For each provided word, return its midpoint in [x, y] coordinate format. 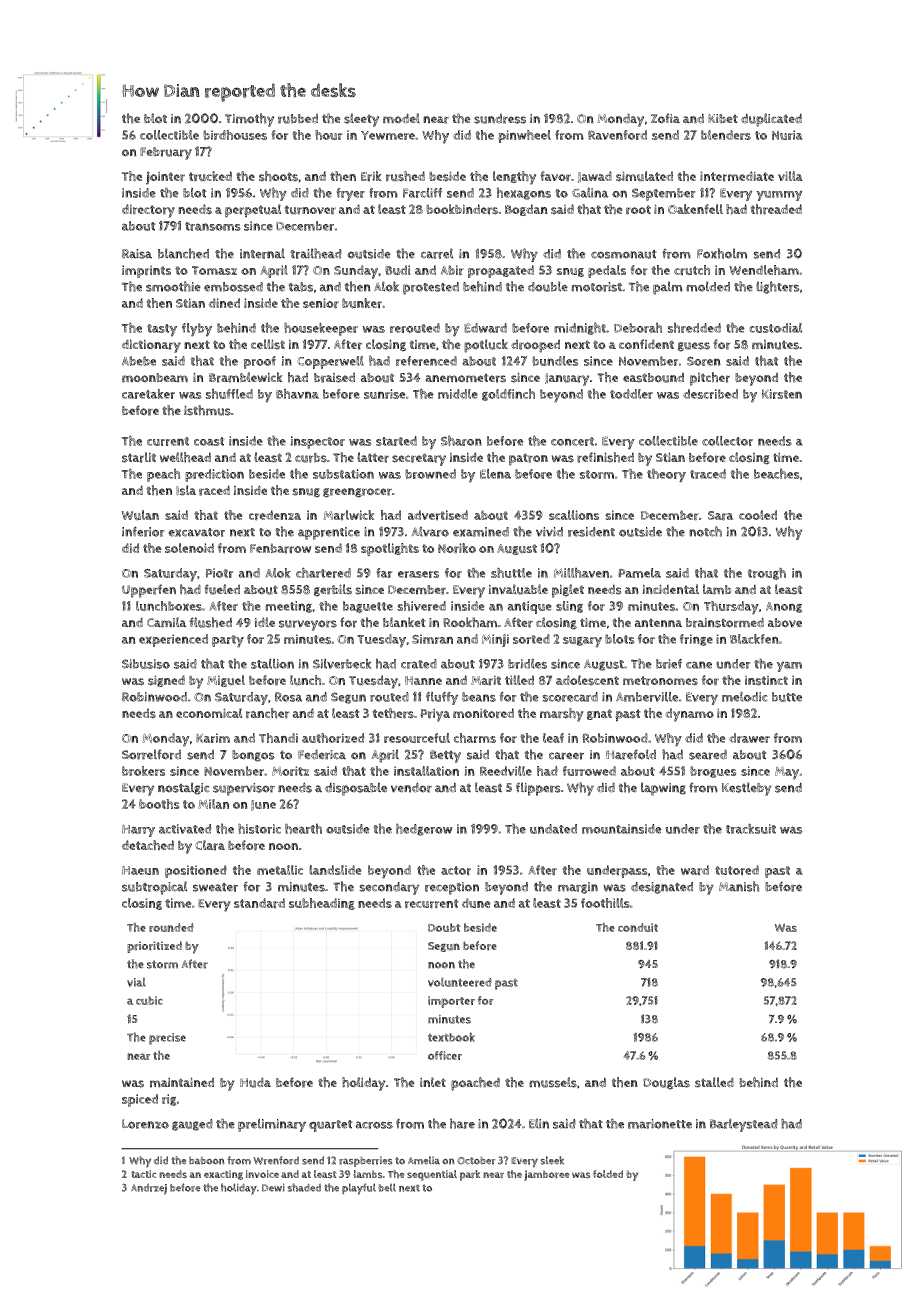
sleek [552, 1160]
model [401, 118]
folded [608, 1174]
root [638, 210]
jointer [165, 178]
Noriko [457, 548]
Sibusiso [146, 664]
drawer [749, 738]
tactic [143, 1174]
